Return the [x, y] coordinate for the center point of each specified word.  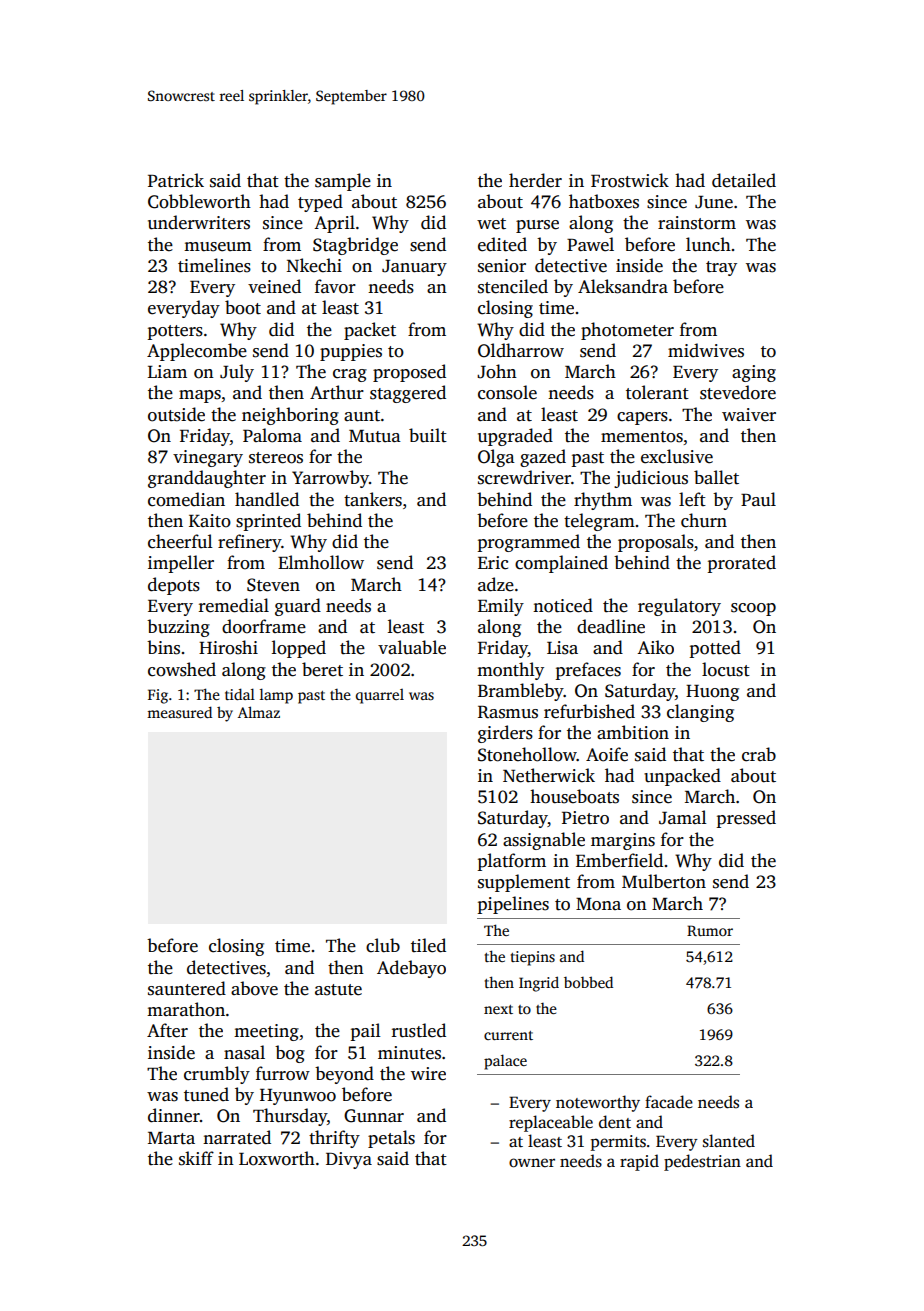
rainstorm [697, 223]
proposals [656, 543]
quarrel [380, 696]
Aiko [655, 647]
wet [491, 224]
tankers [373, 499]
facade [669, 1102]
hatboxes [604, 201]
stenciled [513, 286]
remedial [234, 605]
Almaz [259, 712]
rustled [419, 1030]
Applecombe [197, 352]
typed [320, 203]
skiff [196, 1158]
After [167, 1030]
